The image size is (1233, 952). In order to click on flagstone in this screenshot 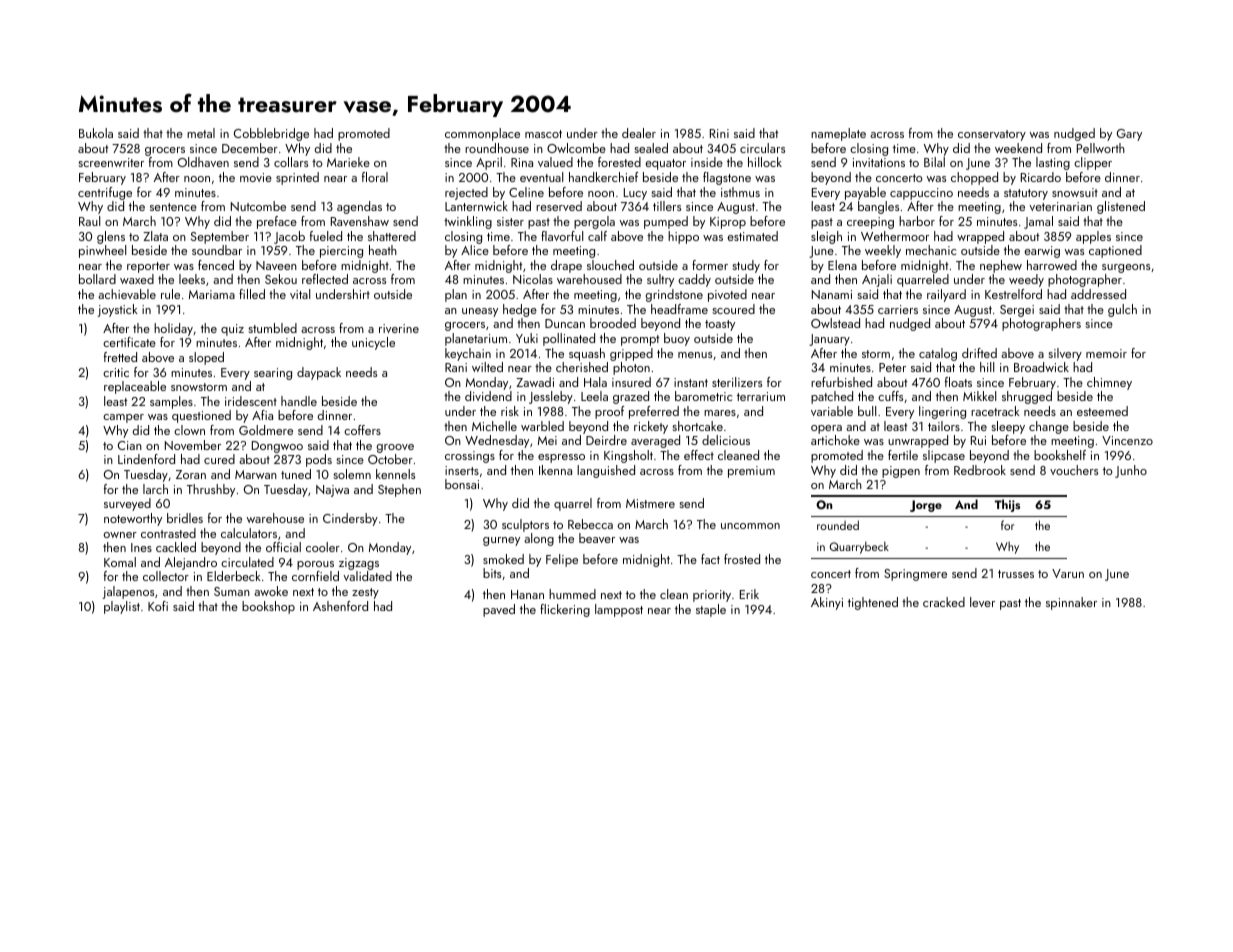, I will do `click(727, 178)`.
